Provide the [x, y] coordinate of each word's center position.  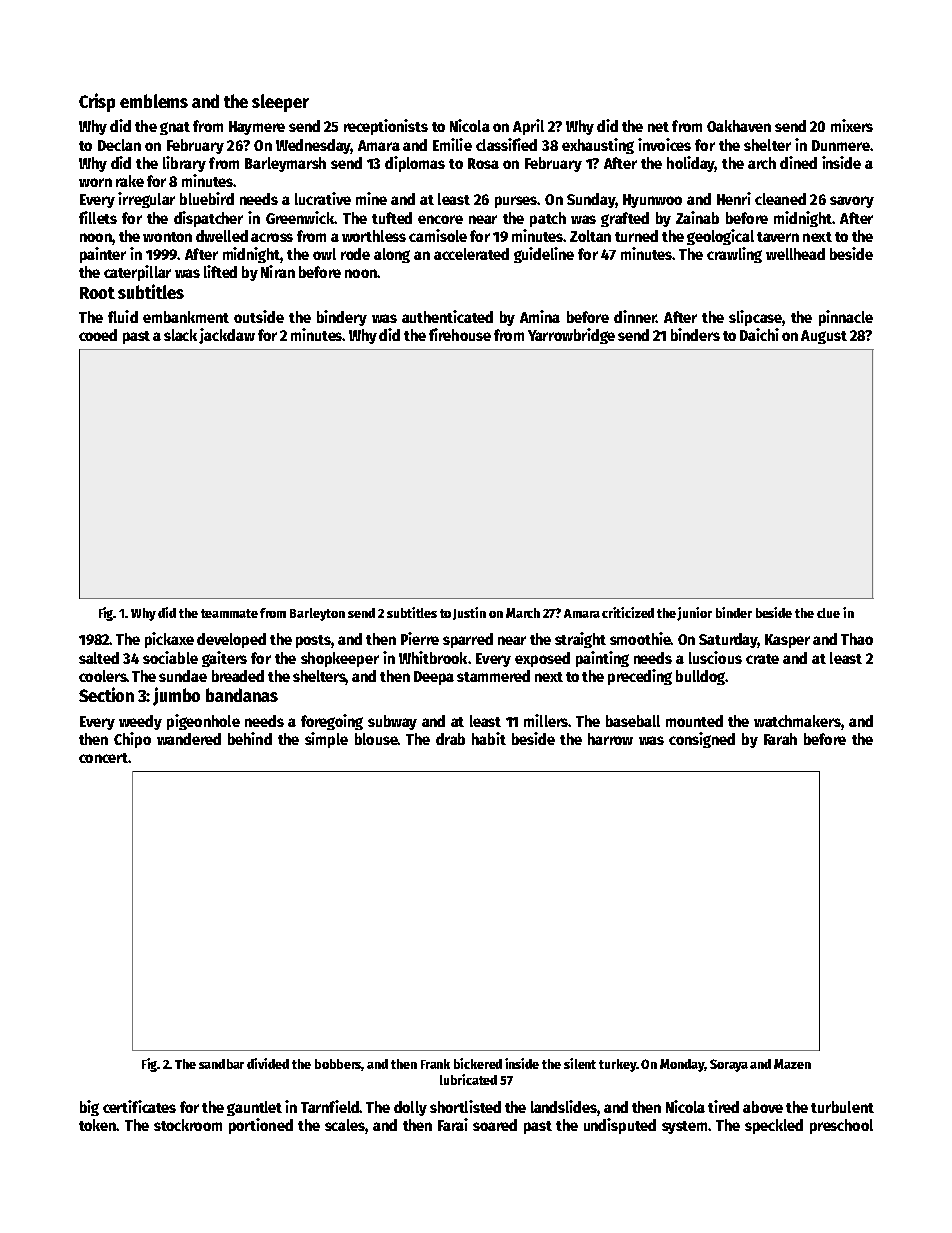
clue [828, 613]
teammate [229, 613]
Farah [780, 739]
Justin [469, 613]
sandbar [221, 1064]
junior [694, 614]
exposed [542, 659]
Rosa [483, 163]
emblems [154, 101]
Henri [734, 198]
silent [580, 1063]
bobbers [338, 1064]
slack [180, 335]
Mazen [792, 1064]
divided [268, 1063]
